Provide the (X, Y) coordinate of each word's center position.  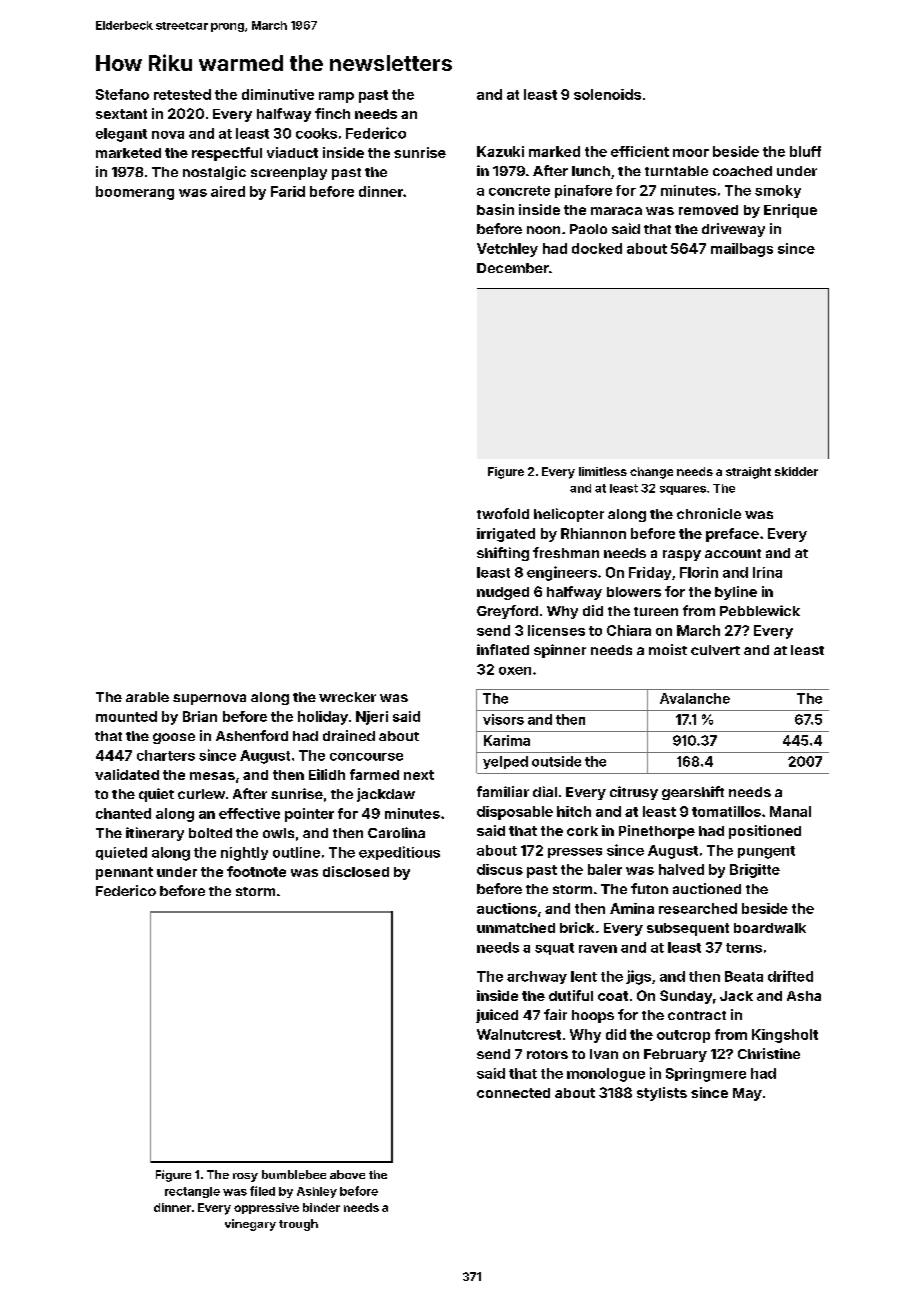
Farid (288, 191)
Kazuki (500, 151)
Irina (767, 572)
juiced (497, 1016)
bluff (805, 151)
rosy (245, 1177)
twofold (503, 513)
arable (147, 697)
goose (174, 738)
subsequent (688, 929)
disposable (515, 813)
